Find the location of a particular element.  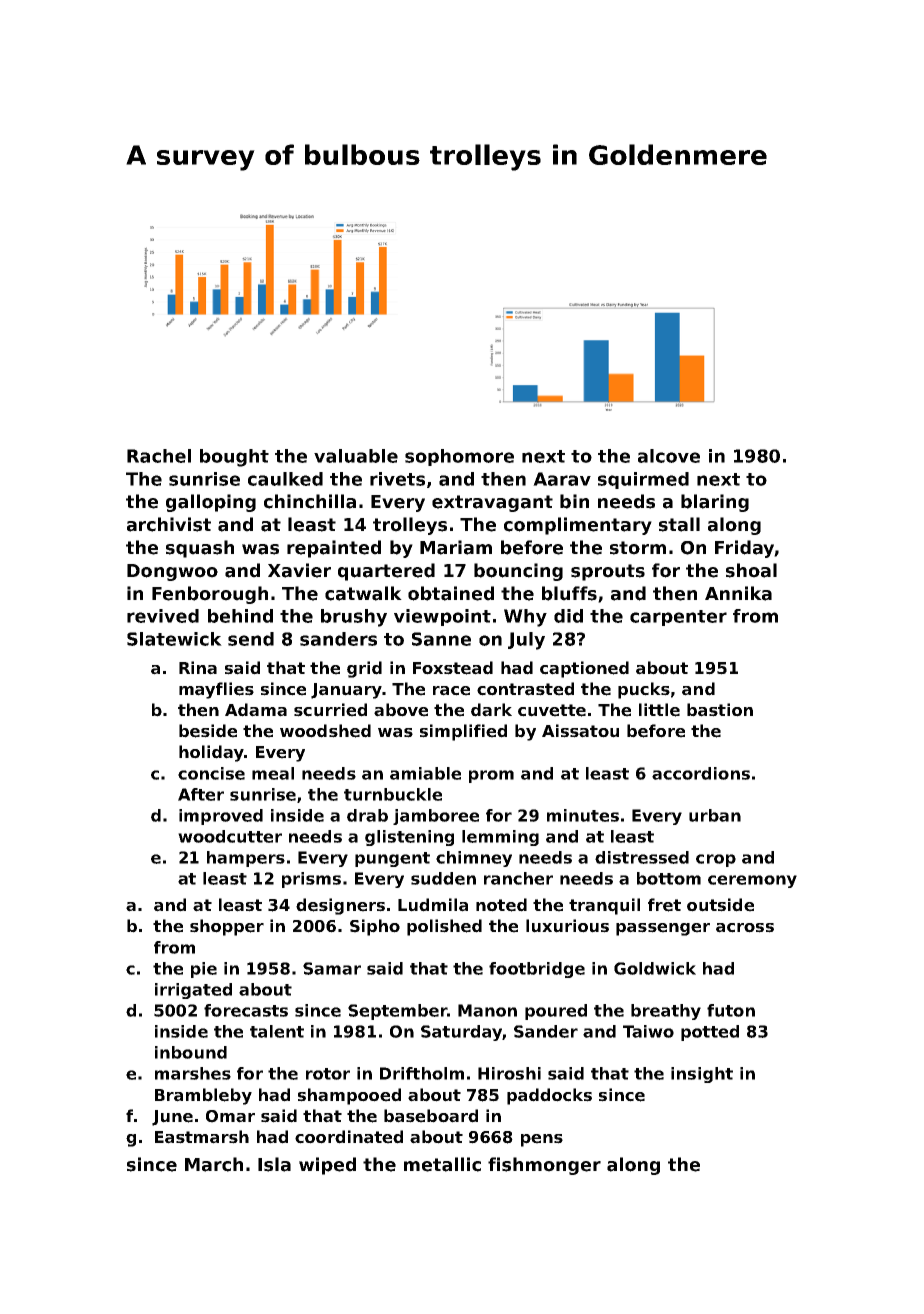

insight is located at coordinates (702, 1075).
